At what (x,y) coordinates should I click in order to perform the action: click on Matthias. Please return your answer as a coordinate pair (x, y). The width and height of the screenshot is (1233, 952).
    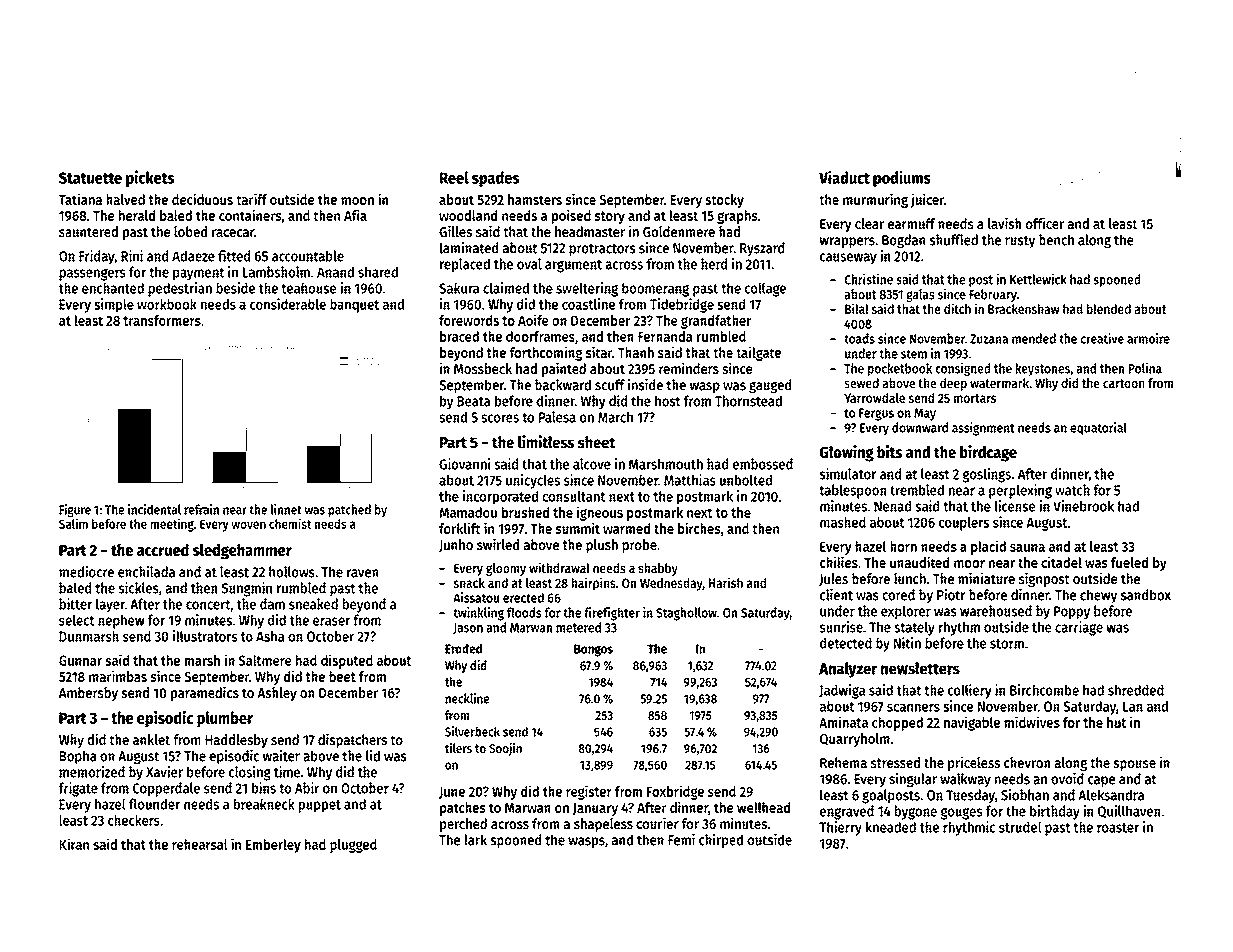
    Looking at the image, I should click on (690, 480).
